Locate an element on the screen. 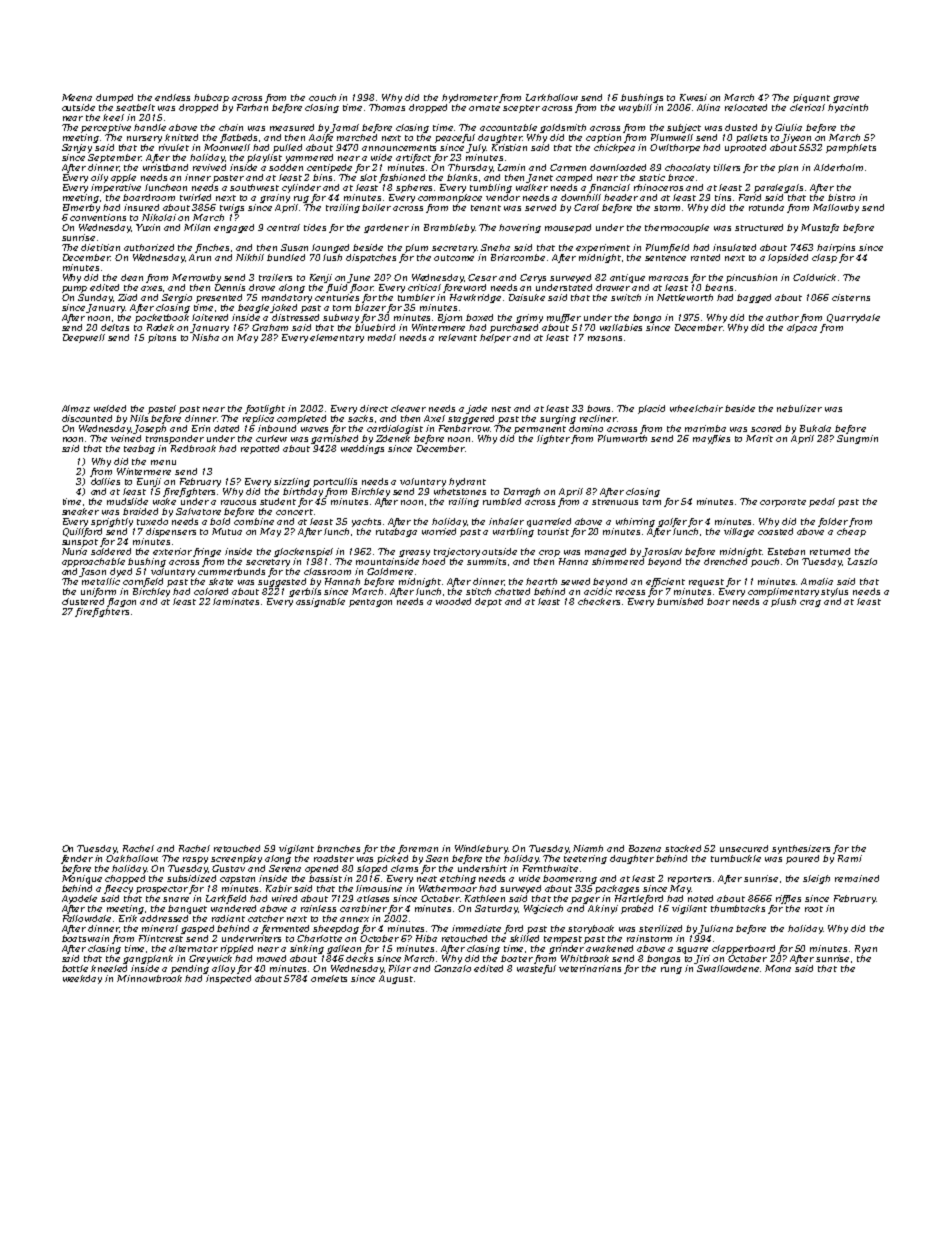 The height and width of the screenshot is (1233, 952). Kwesi is located at coordinates (693, 97).
